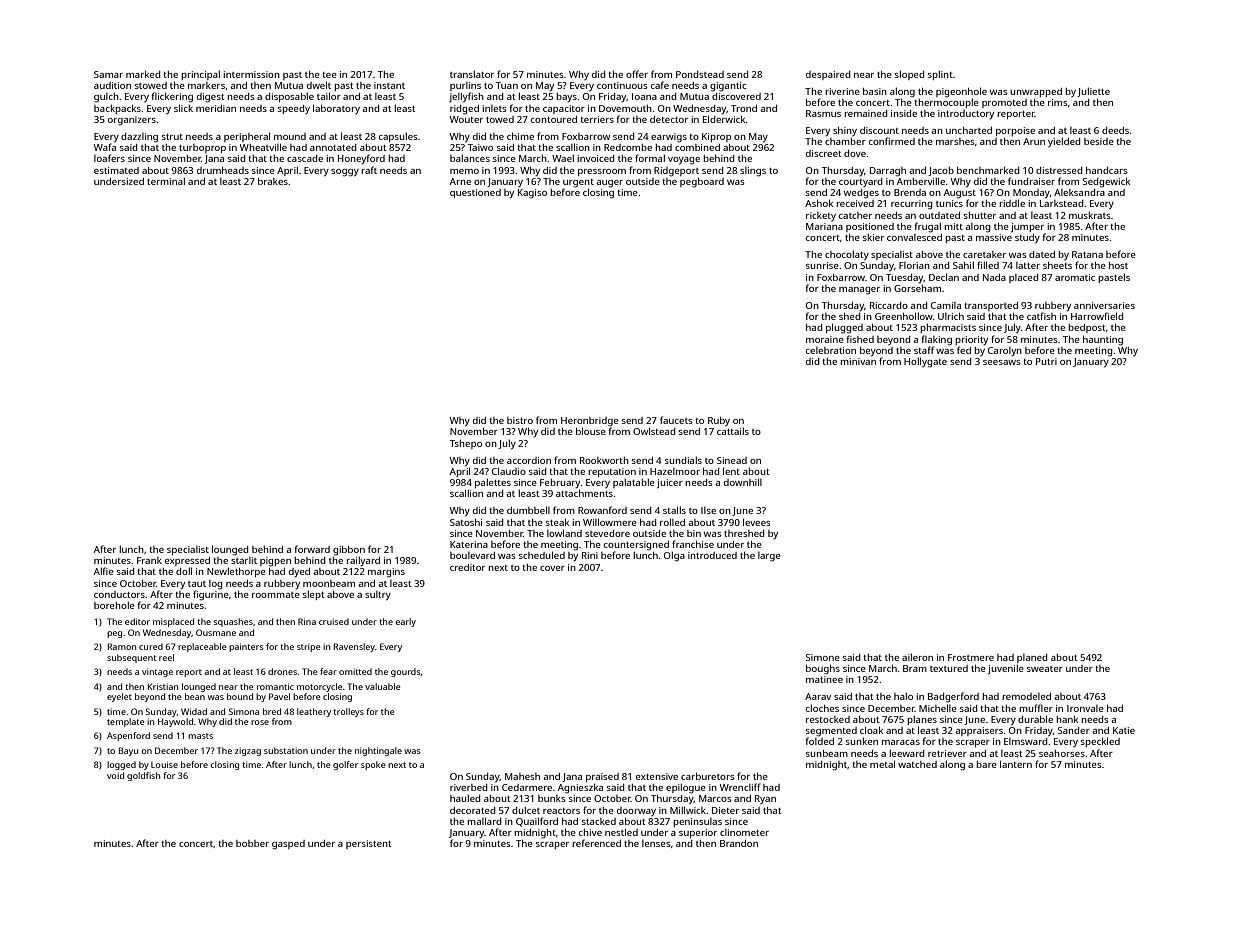 This document has height=952, width=1233. Describe the element at coordinates (472, 555) in the document. I see `boulevard` at that location.
